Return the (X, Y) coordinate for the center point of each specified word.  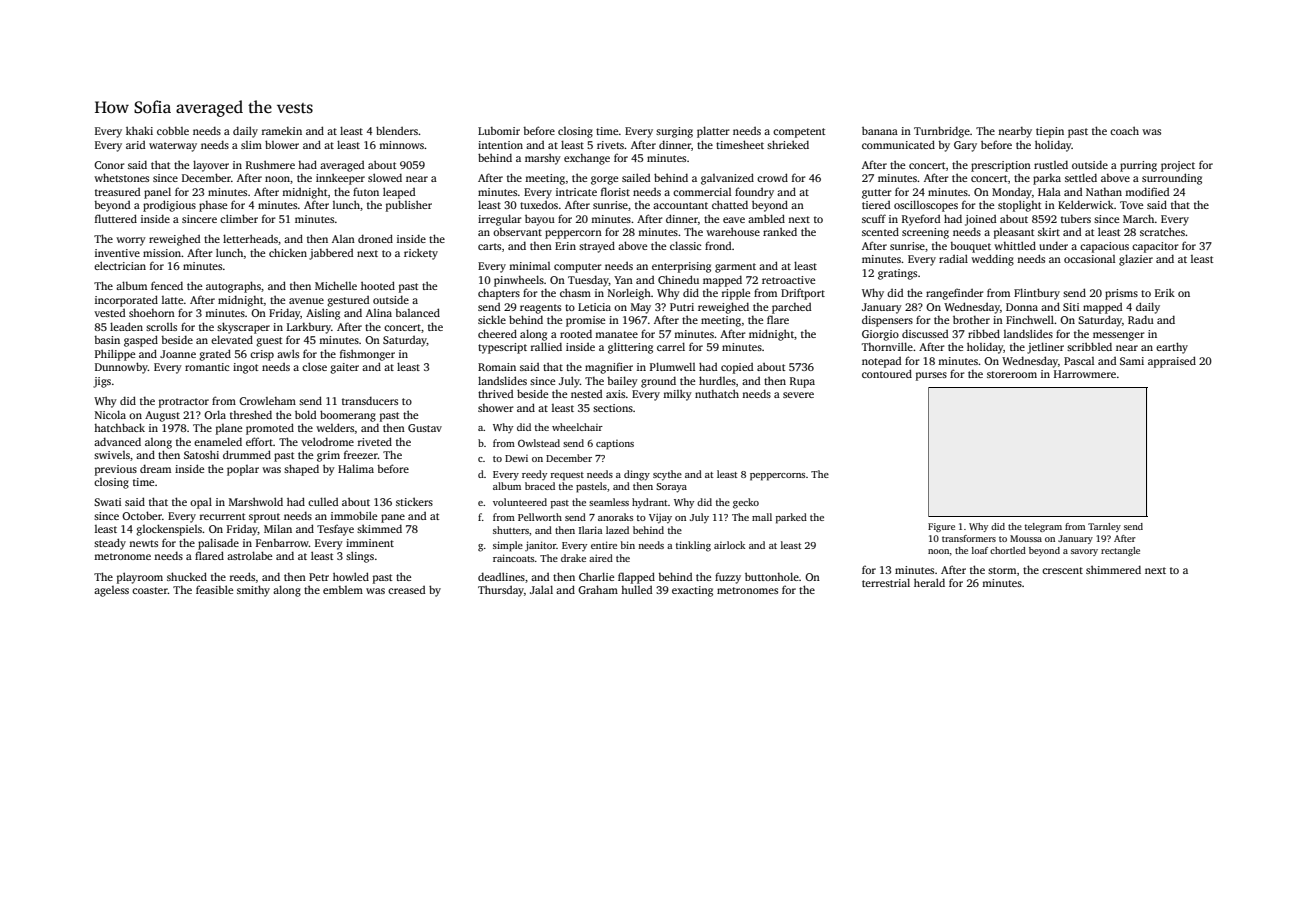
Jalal (541, 589)
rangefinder (955, 294)
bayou (540, 220)
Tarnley (1104, 527)
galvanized (727, 179)
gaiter (344, 368)
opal (201, 503)
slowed (385, 177)
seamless (609, 502)
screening (925, 233)
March (1139, 218)
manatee (616, 334)
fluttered (116, 218)
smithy (253, 591)
